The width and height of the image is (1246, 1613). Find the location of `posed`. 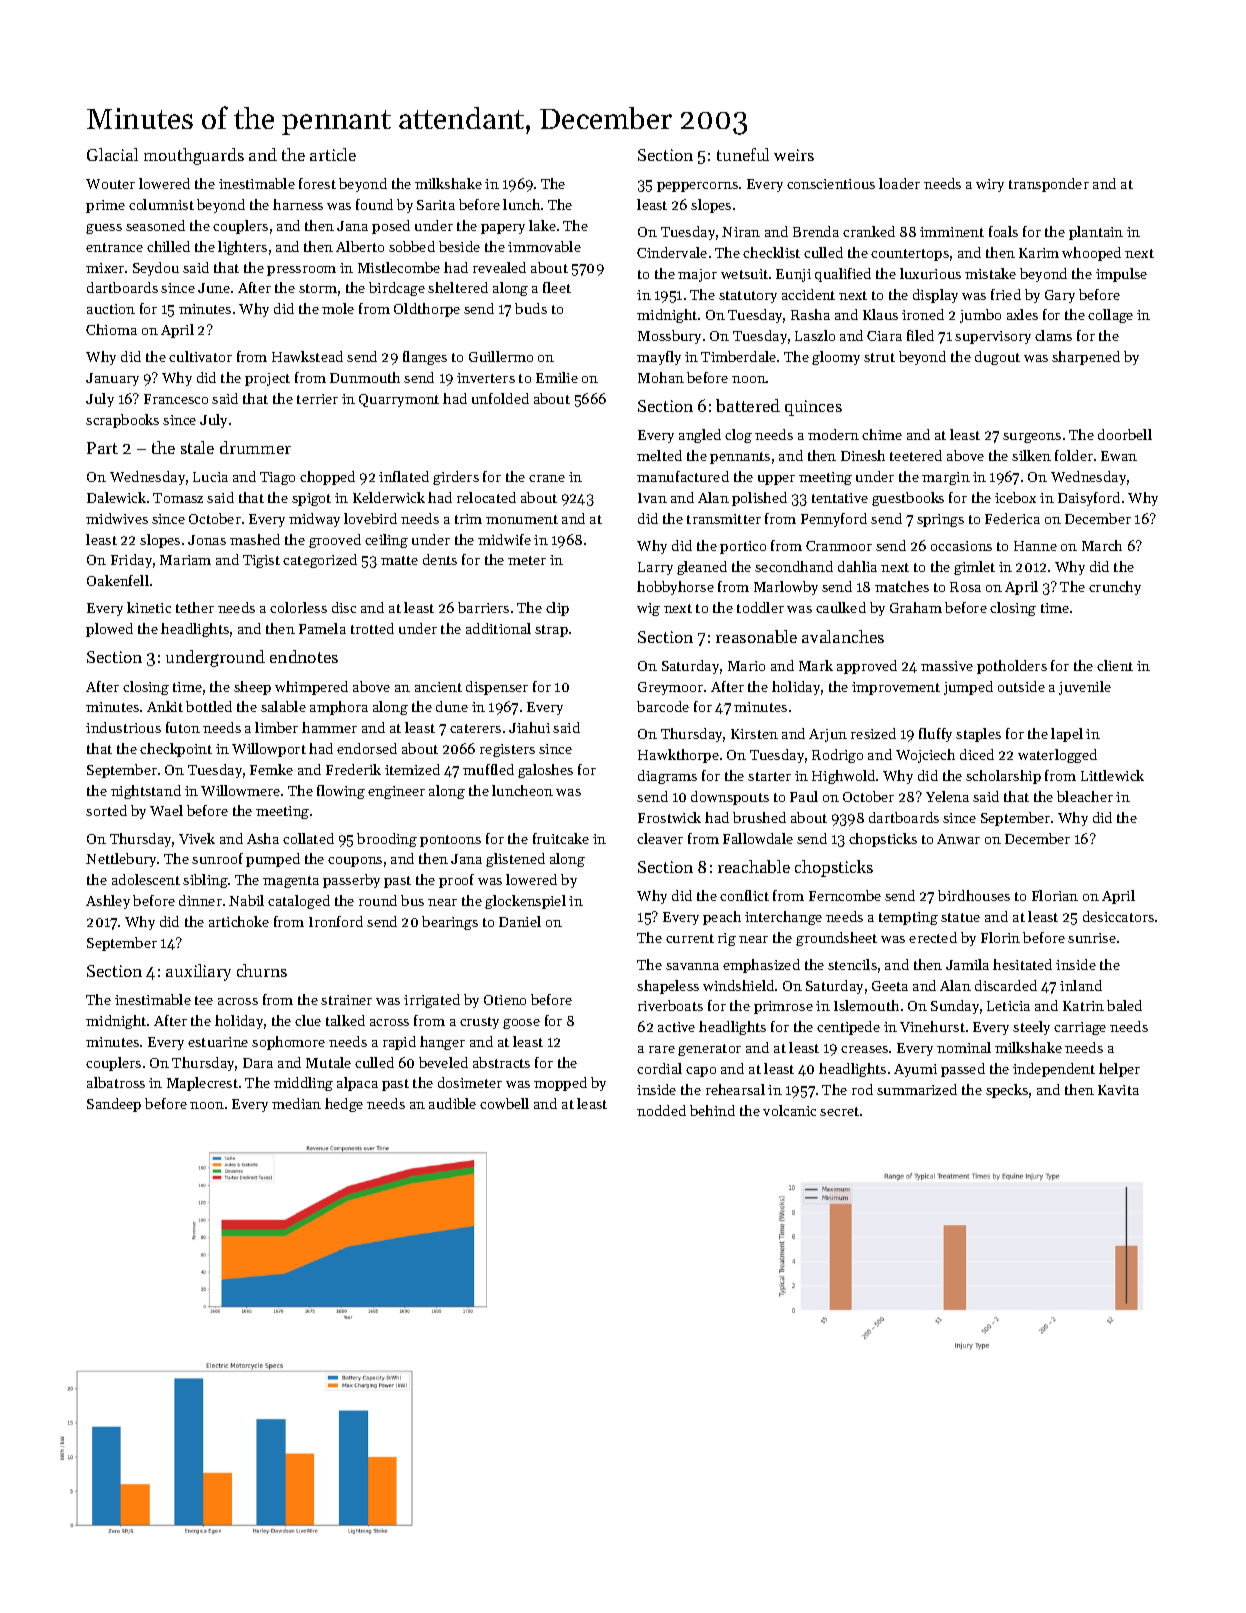

posed is located at coordinates (391, 227).
